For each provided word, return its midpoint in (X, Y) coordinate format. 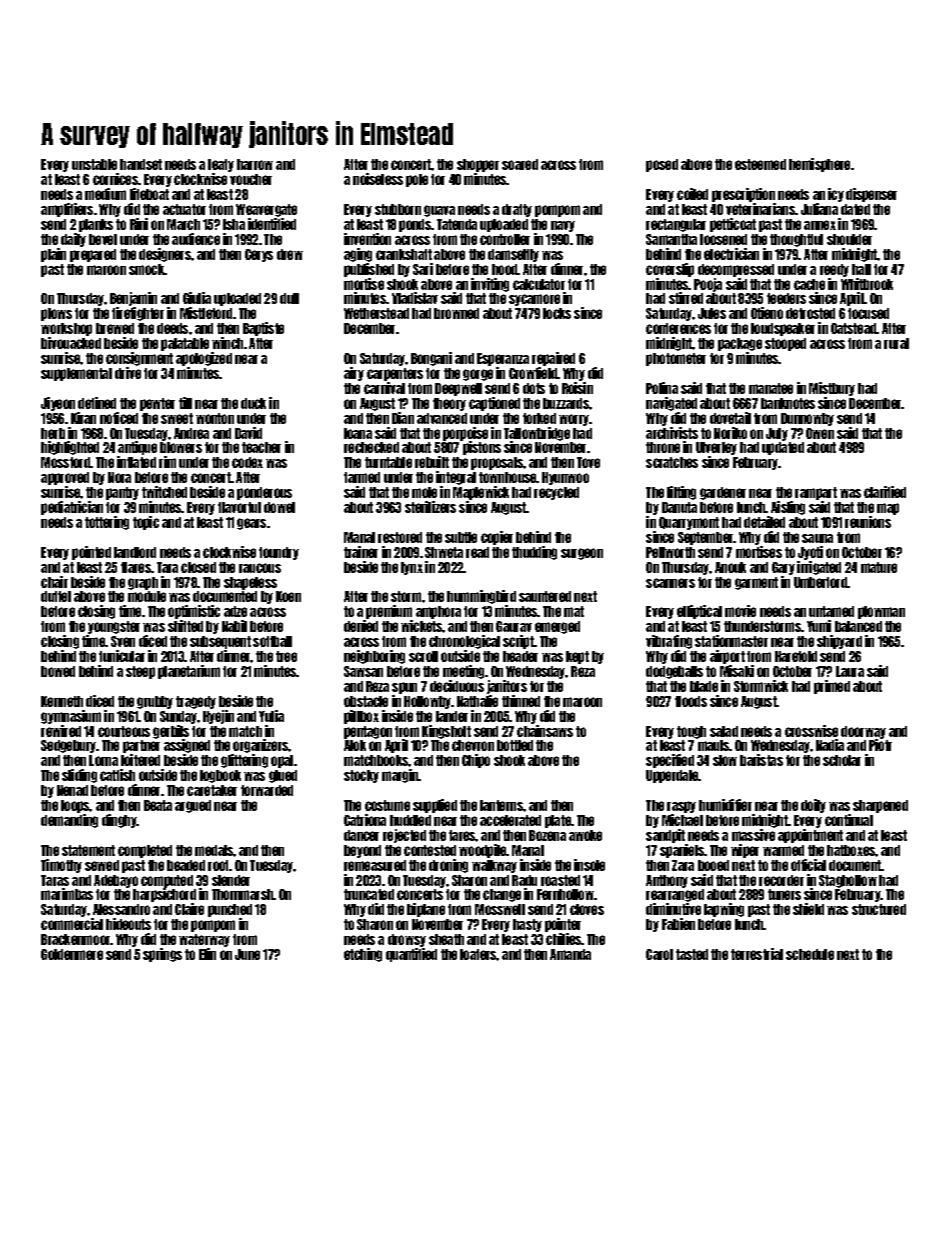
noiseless (378, 179)
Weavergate (266, 210)
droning (448, 866)
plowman (881, 612)
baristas (761, 760)
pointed (91, 553)
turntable (388, 462)
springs (162, 955)
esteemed (760, 164)
